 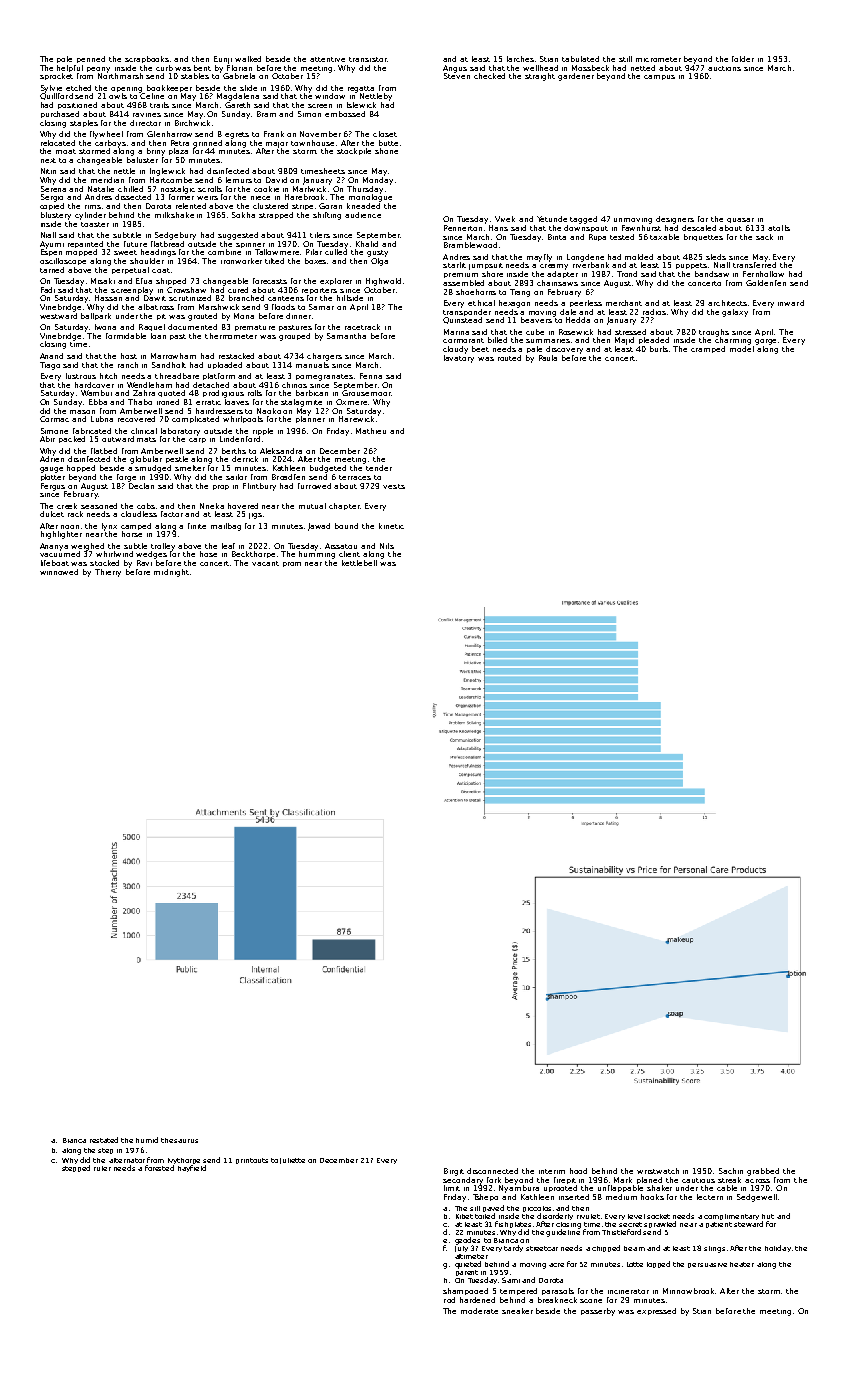 What do you see at coordinates (731, 1171) in the screenshot?
I see `Sachin` at bounding box center [731, 1171].
